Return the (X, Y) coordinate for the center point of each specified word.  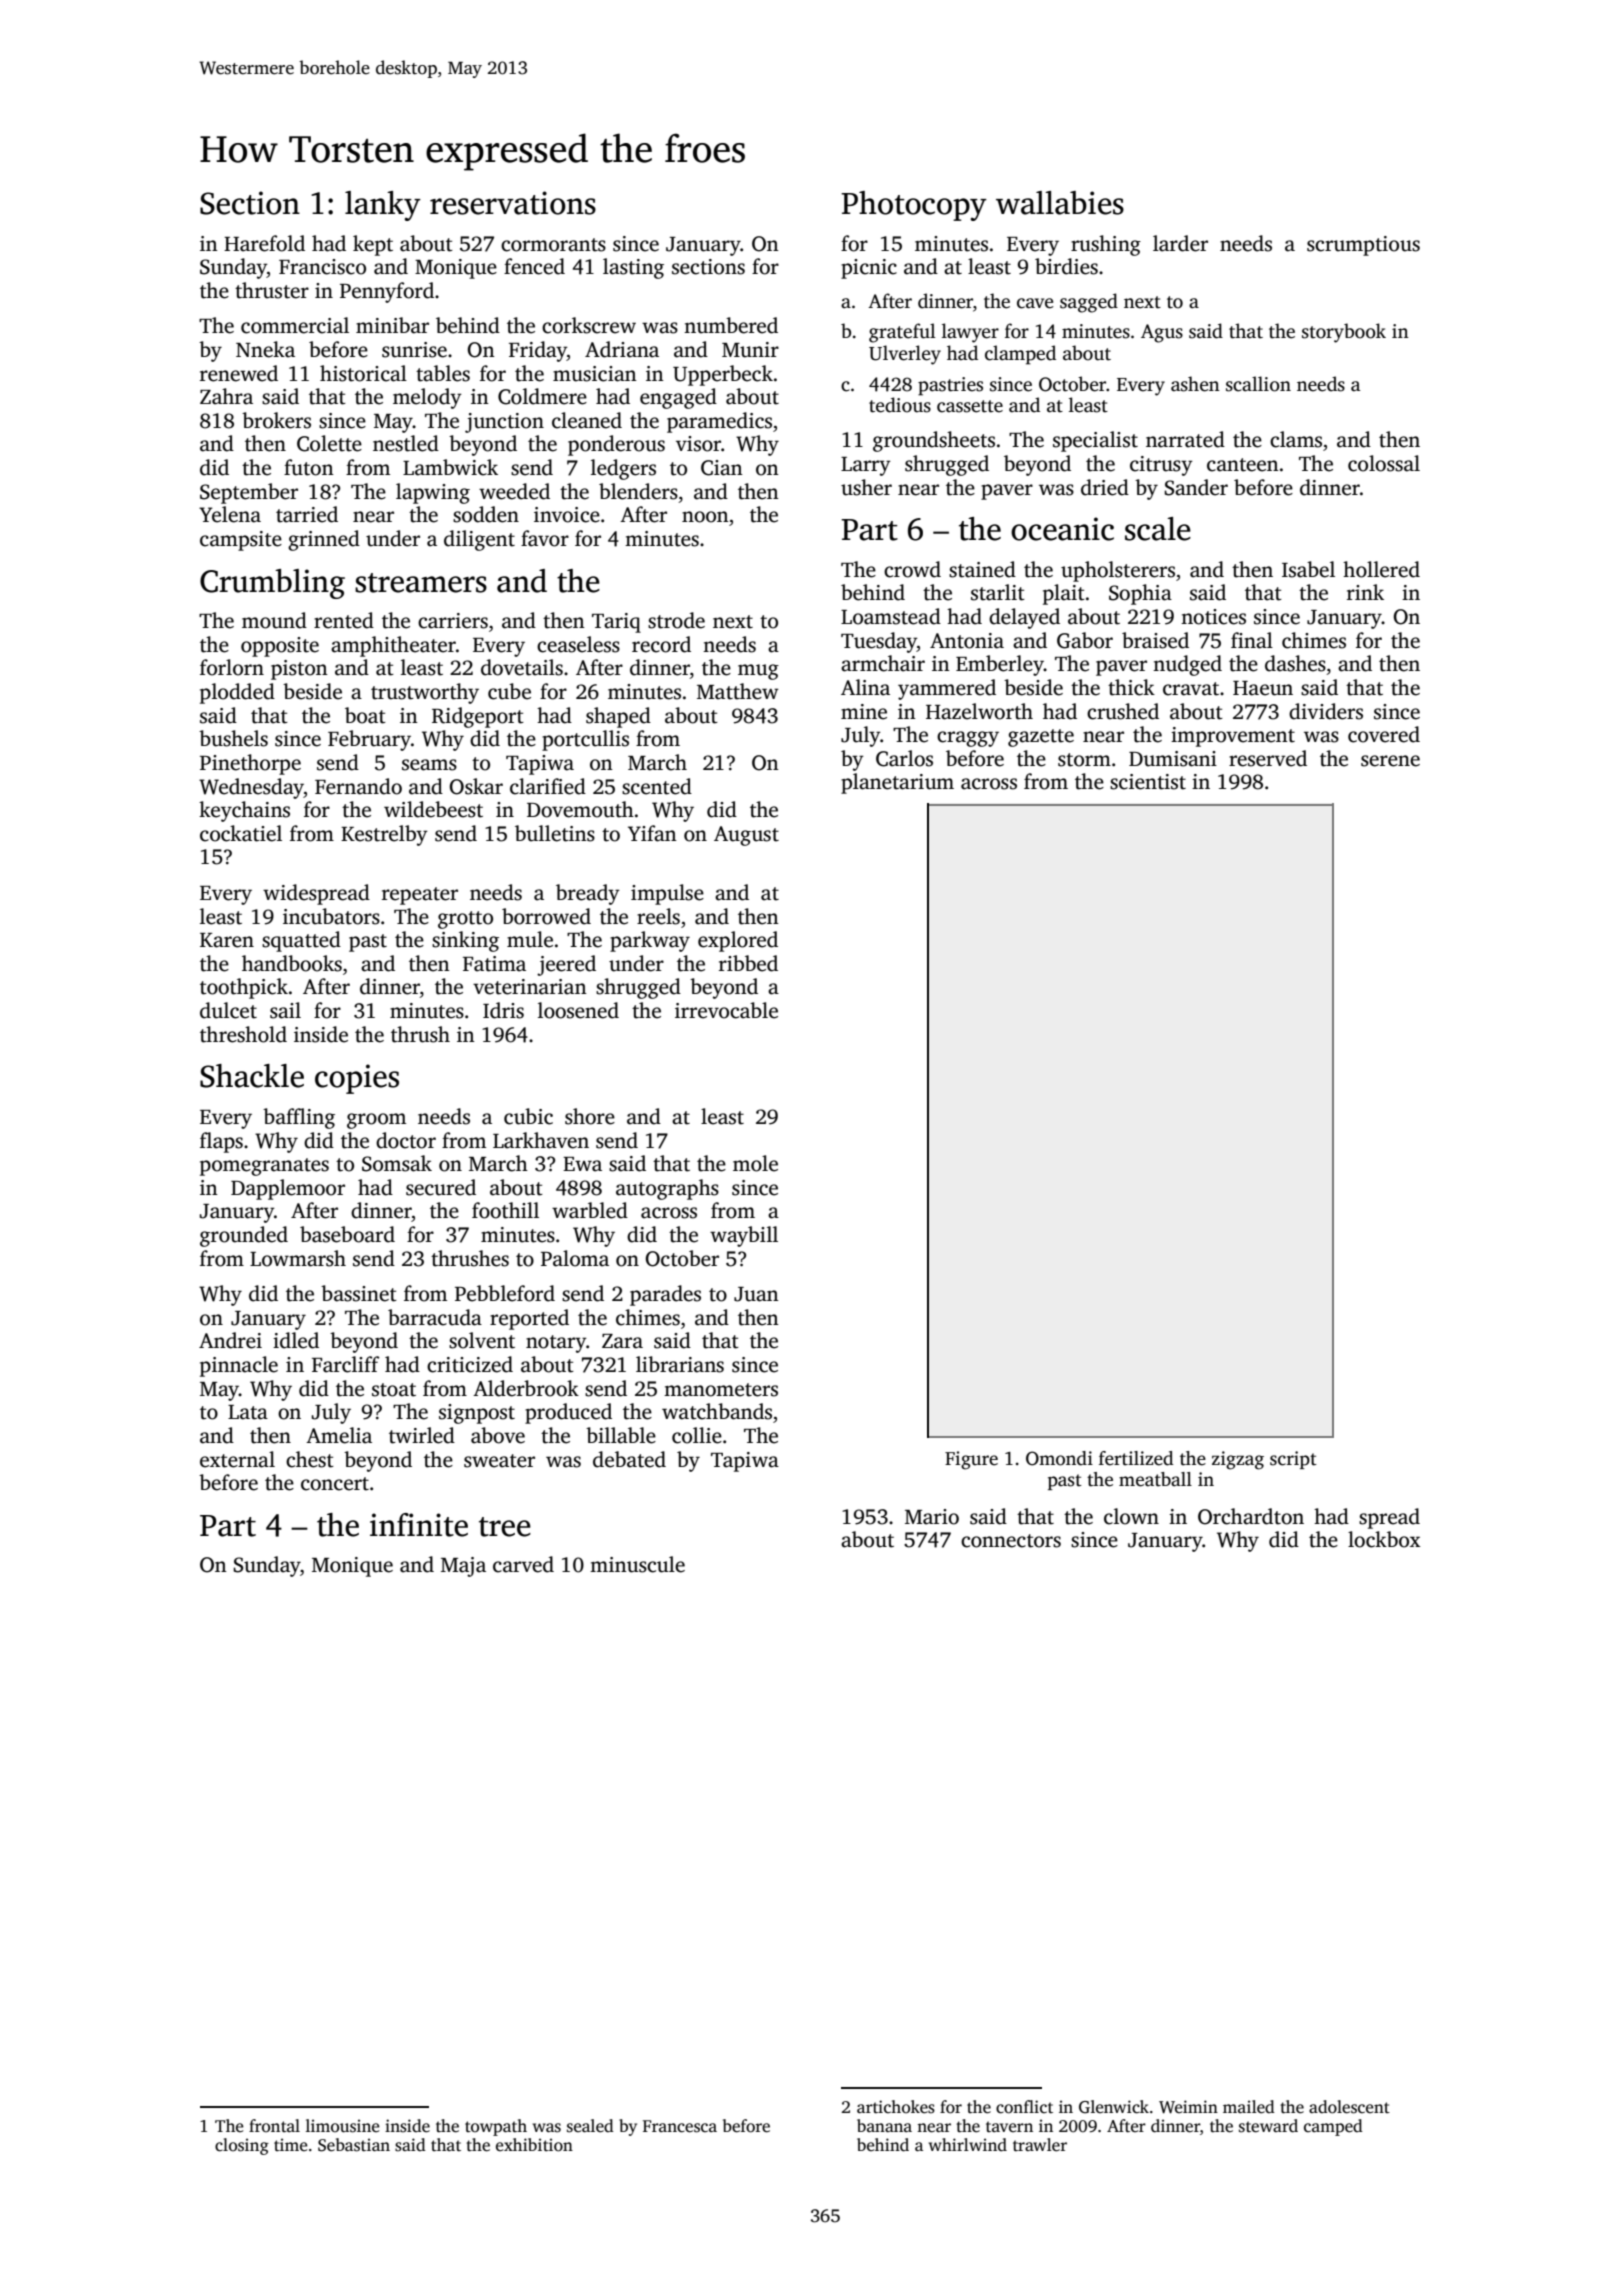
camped (1333, 2127)
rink (1365, 592)
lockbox (1384, 1539)
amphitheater (393, 646)
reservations (513, 203)
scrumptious (1363, 246)
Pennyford (387, 292)
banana (884, 2125)
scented (657, 786)
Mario (932, 1517)
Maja (463, 1567)
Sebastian (354, 2145)
